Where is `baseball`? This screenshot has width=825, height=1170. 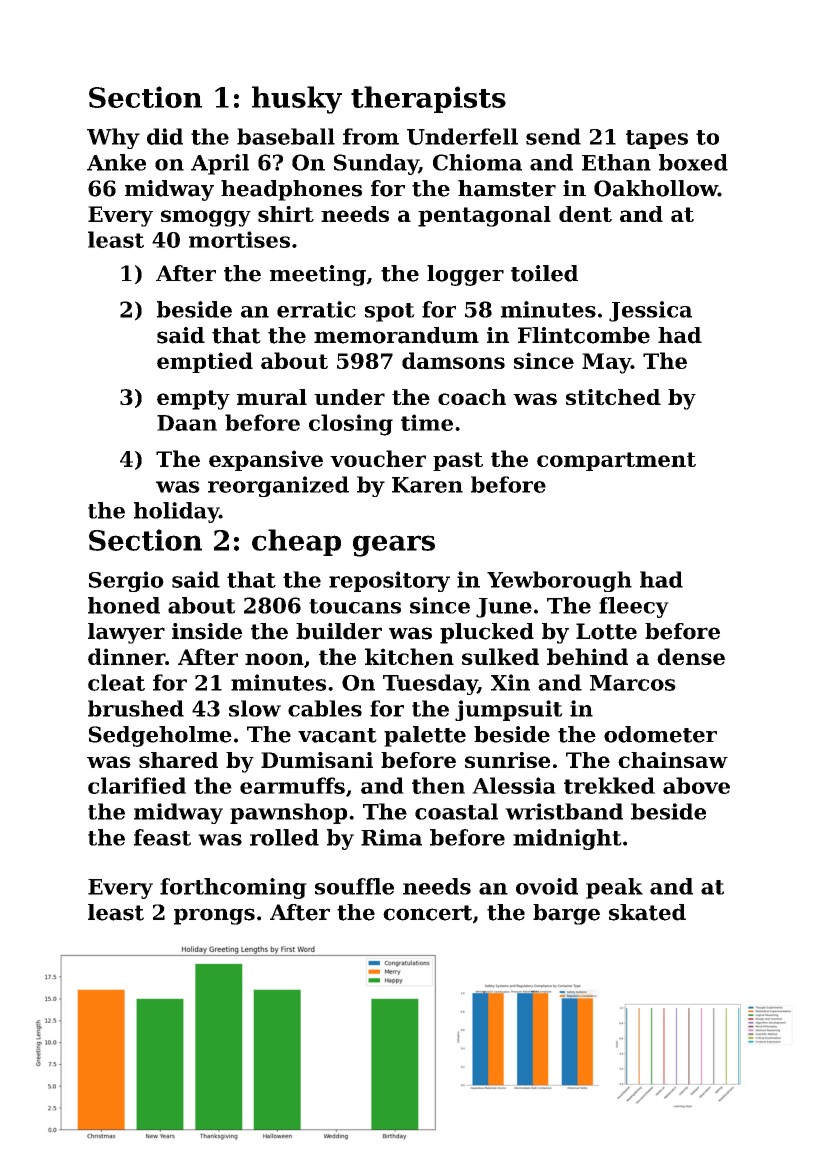 baseball is located at coordinates (286, 136).
